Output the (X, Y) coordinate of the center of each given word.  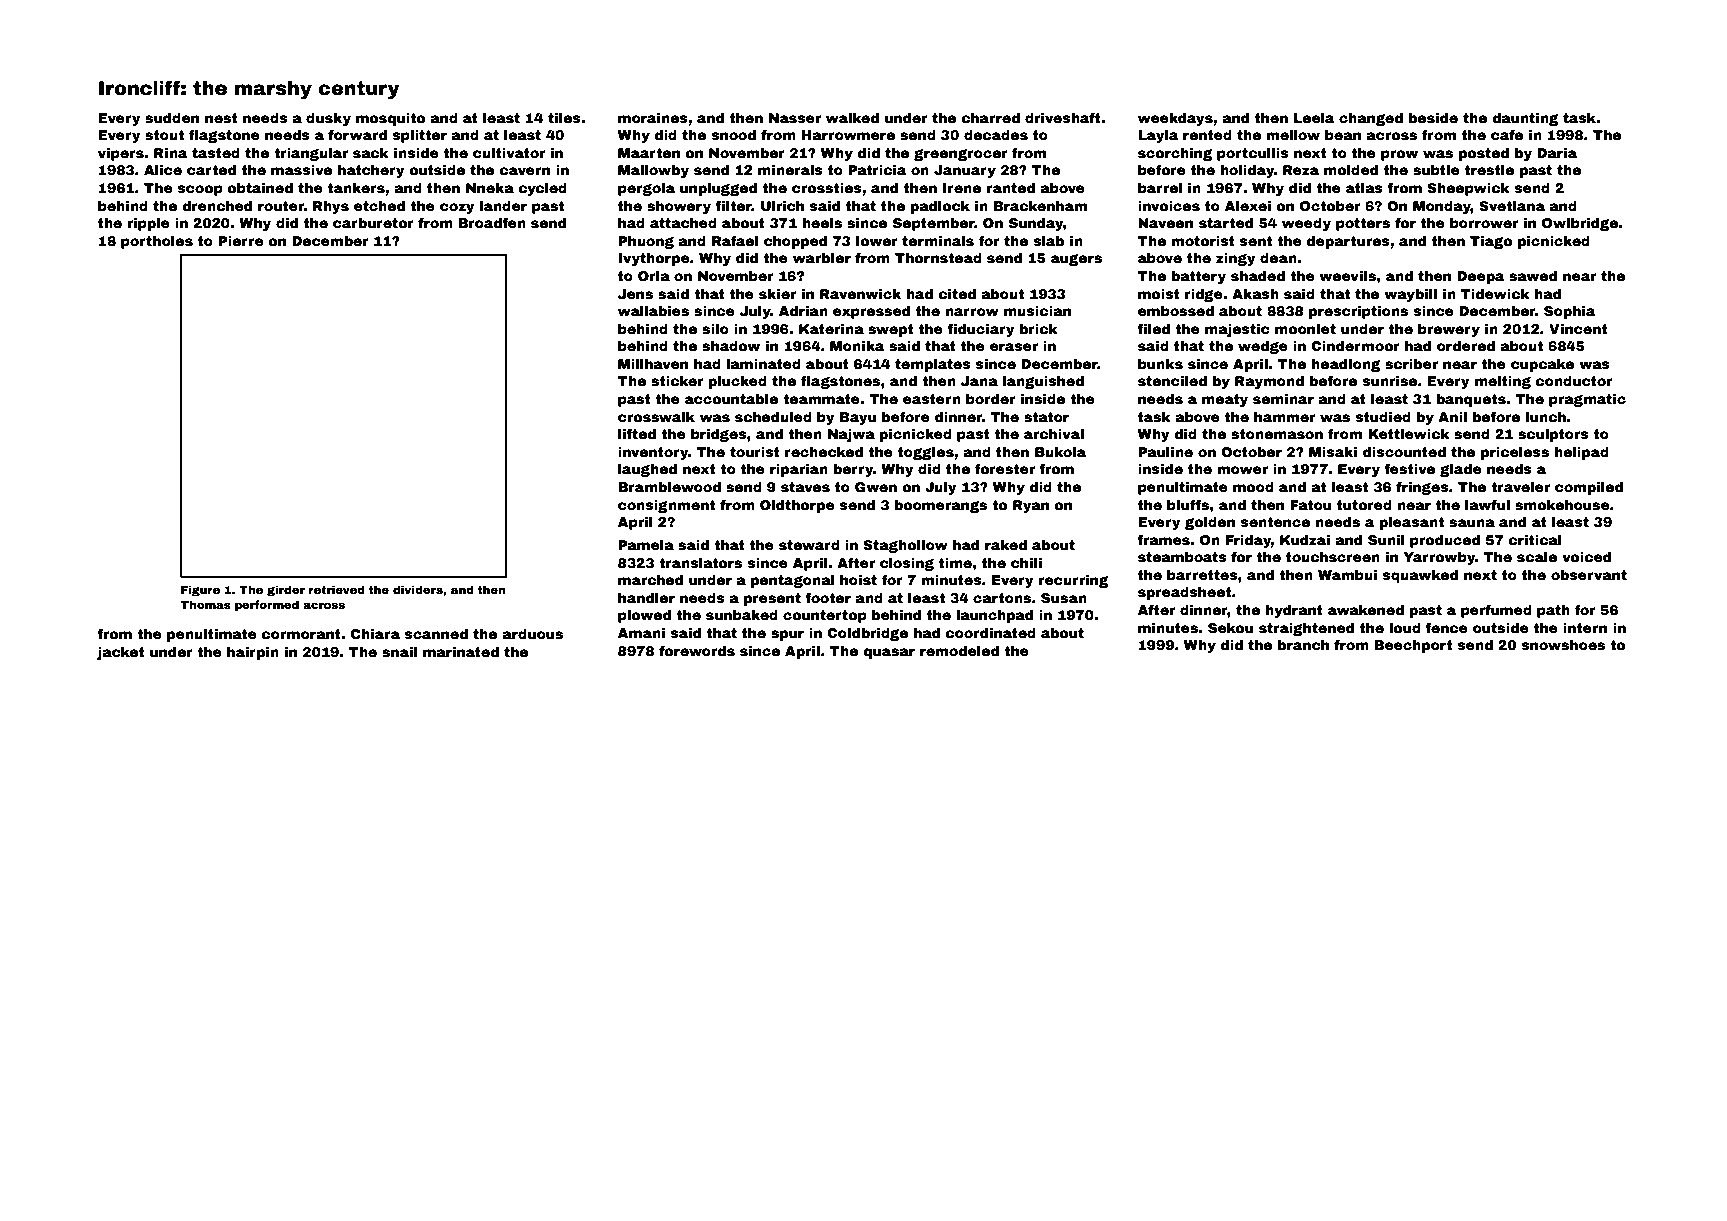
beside (1433, 118)
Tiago (1491, 242)
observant (1589, 575)
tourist (755, 452)
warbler (822, 258)
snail (400, 652)
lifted (637, 433)
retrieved (337, 589)
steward (809, 545)
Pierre (241, 241)
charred (991, 118)
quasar (889, 653)
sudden (172, 118)
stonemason (1277, 434)
